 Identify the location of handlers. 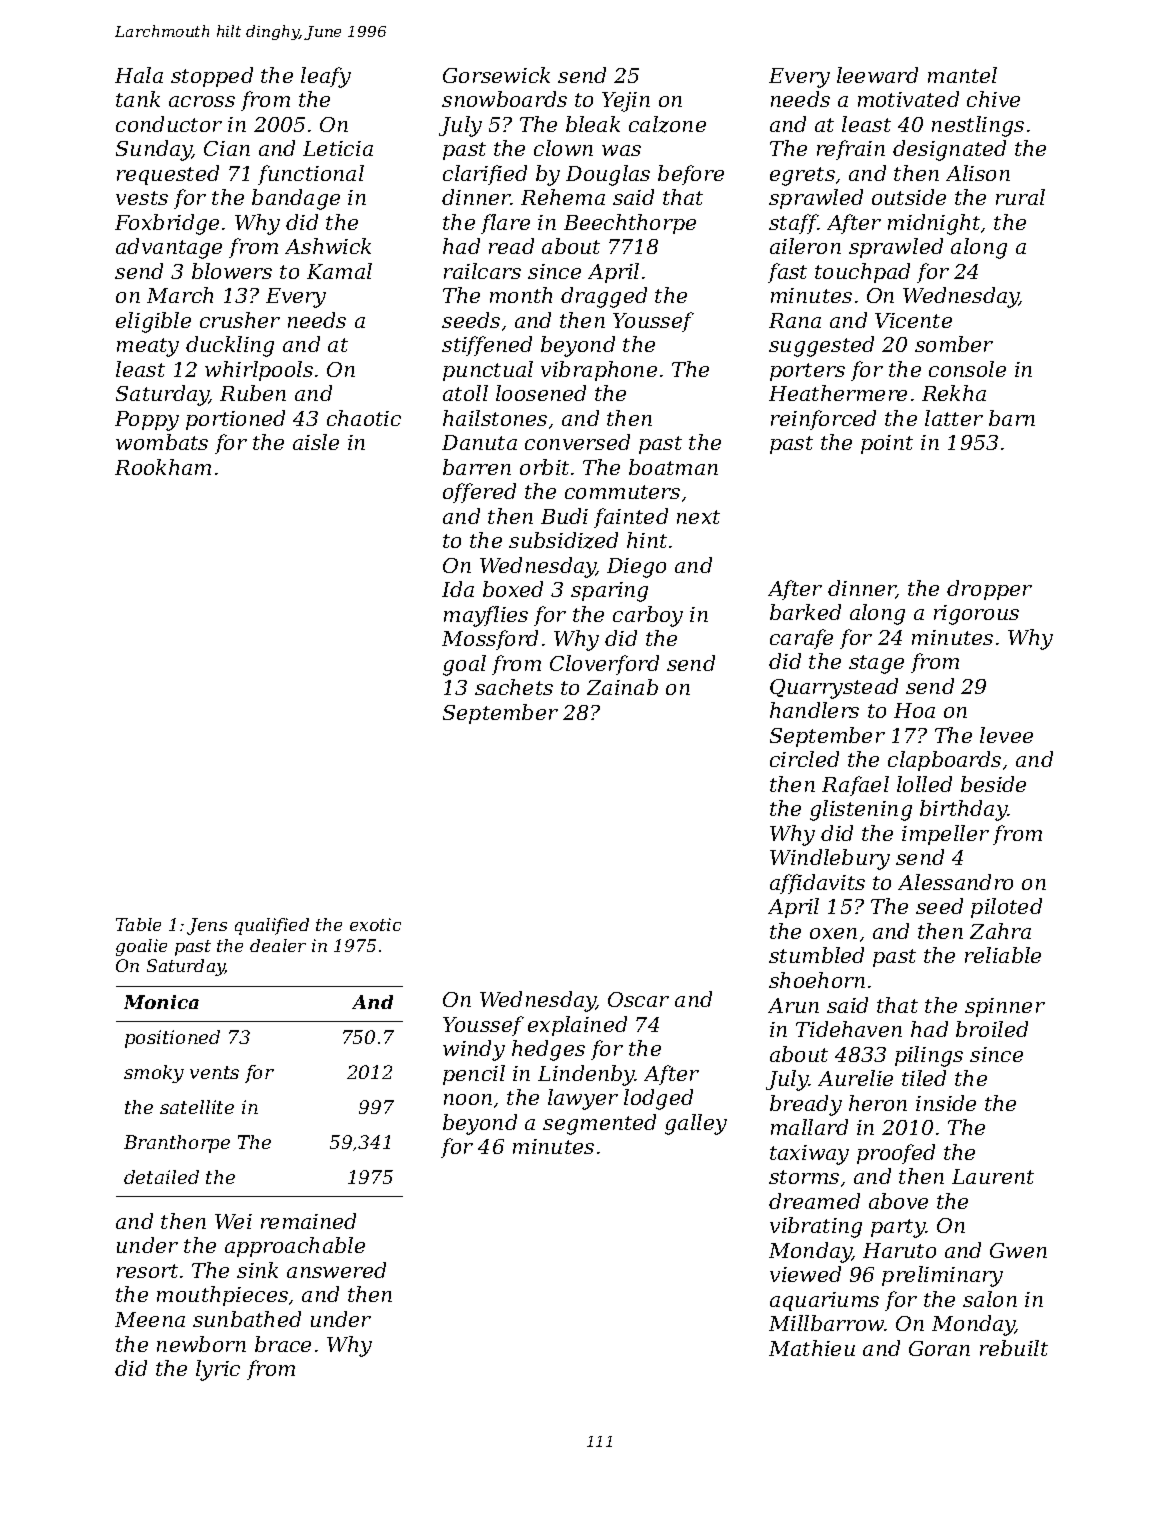
(814, 710).
